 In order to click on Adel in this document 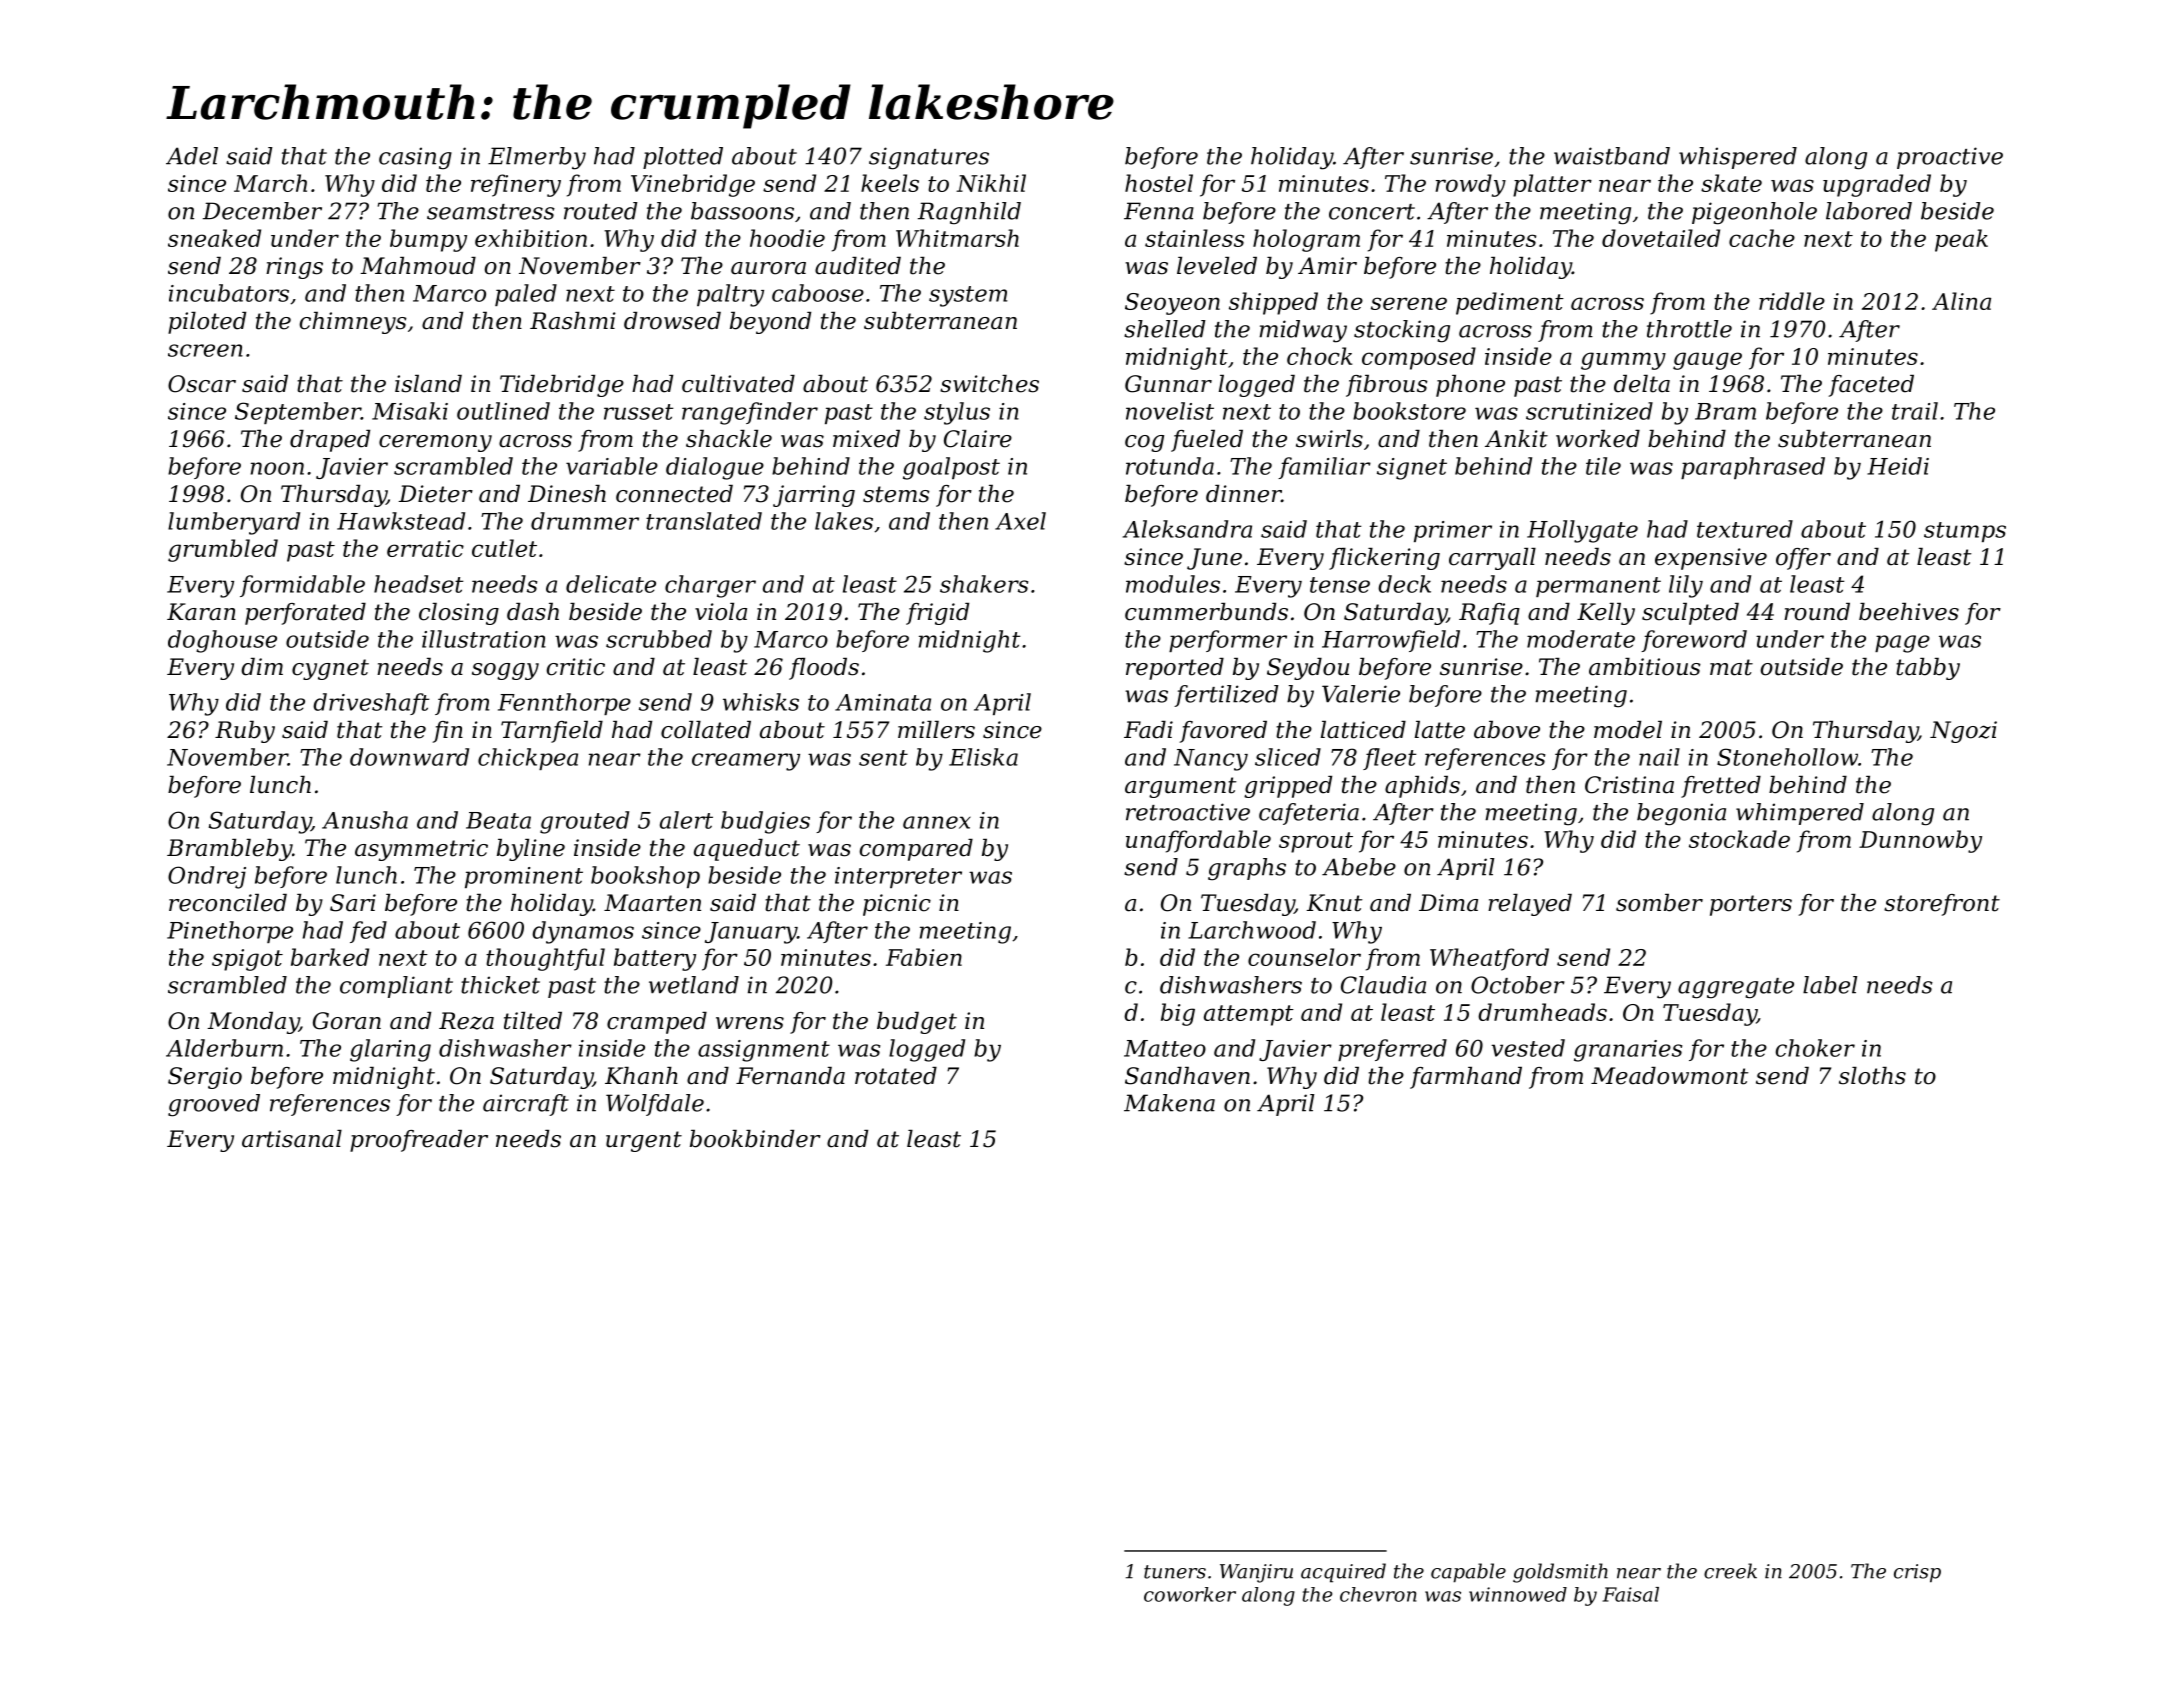, I will do `click(192, 156)`.
